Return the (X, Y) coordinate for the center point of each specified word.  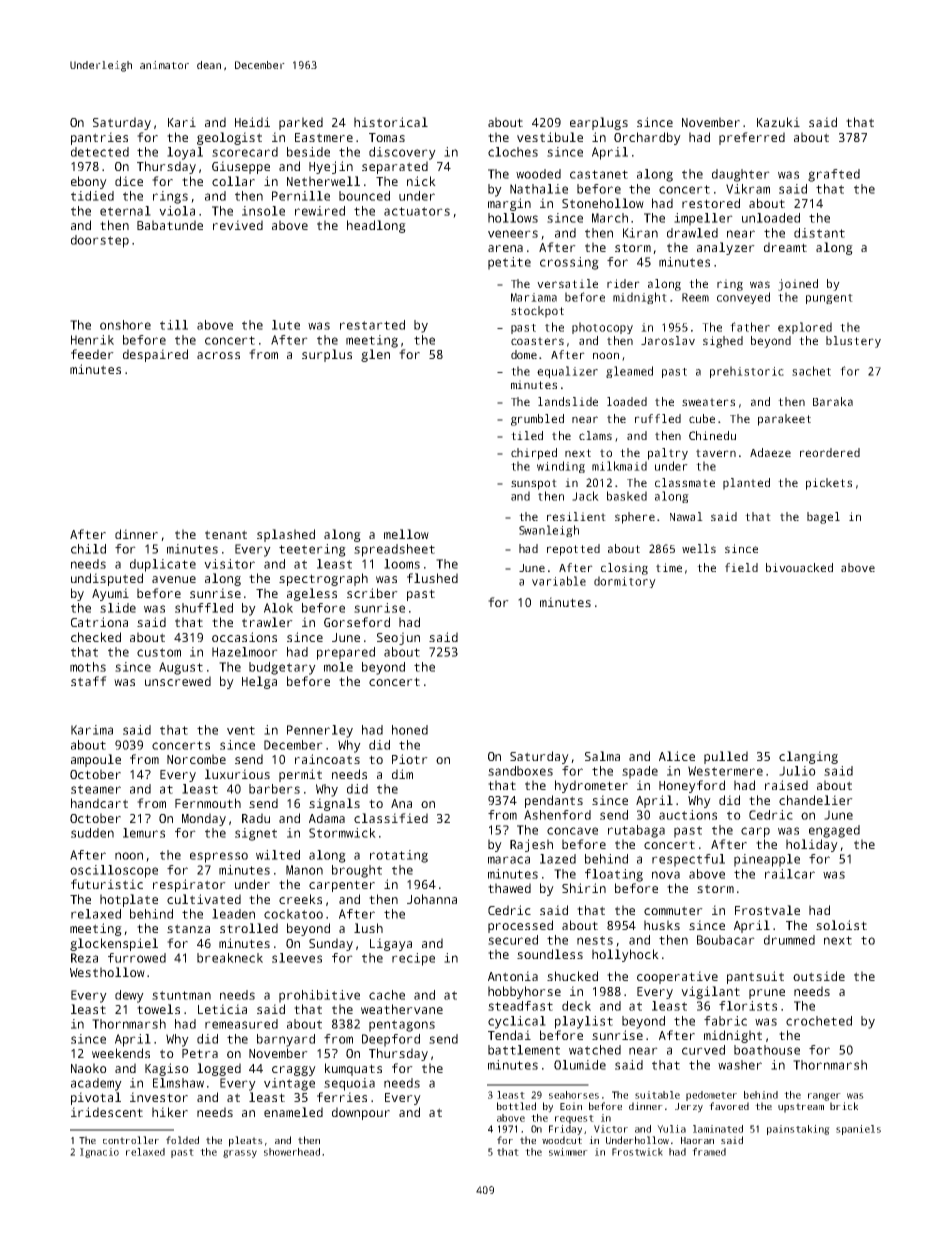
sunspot (534, 484)
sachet (811, 371)
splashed (286, 535)
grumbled (537, 420)
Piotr (410, 759)
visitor (229, 564)
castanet (599, 174)
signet (256, 834)
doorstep (100, 241)
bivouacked (799, 567)
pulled (726, 757)
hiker (170, 1112)
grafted (834, 175)
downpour (361, 1113)
